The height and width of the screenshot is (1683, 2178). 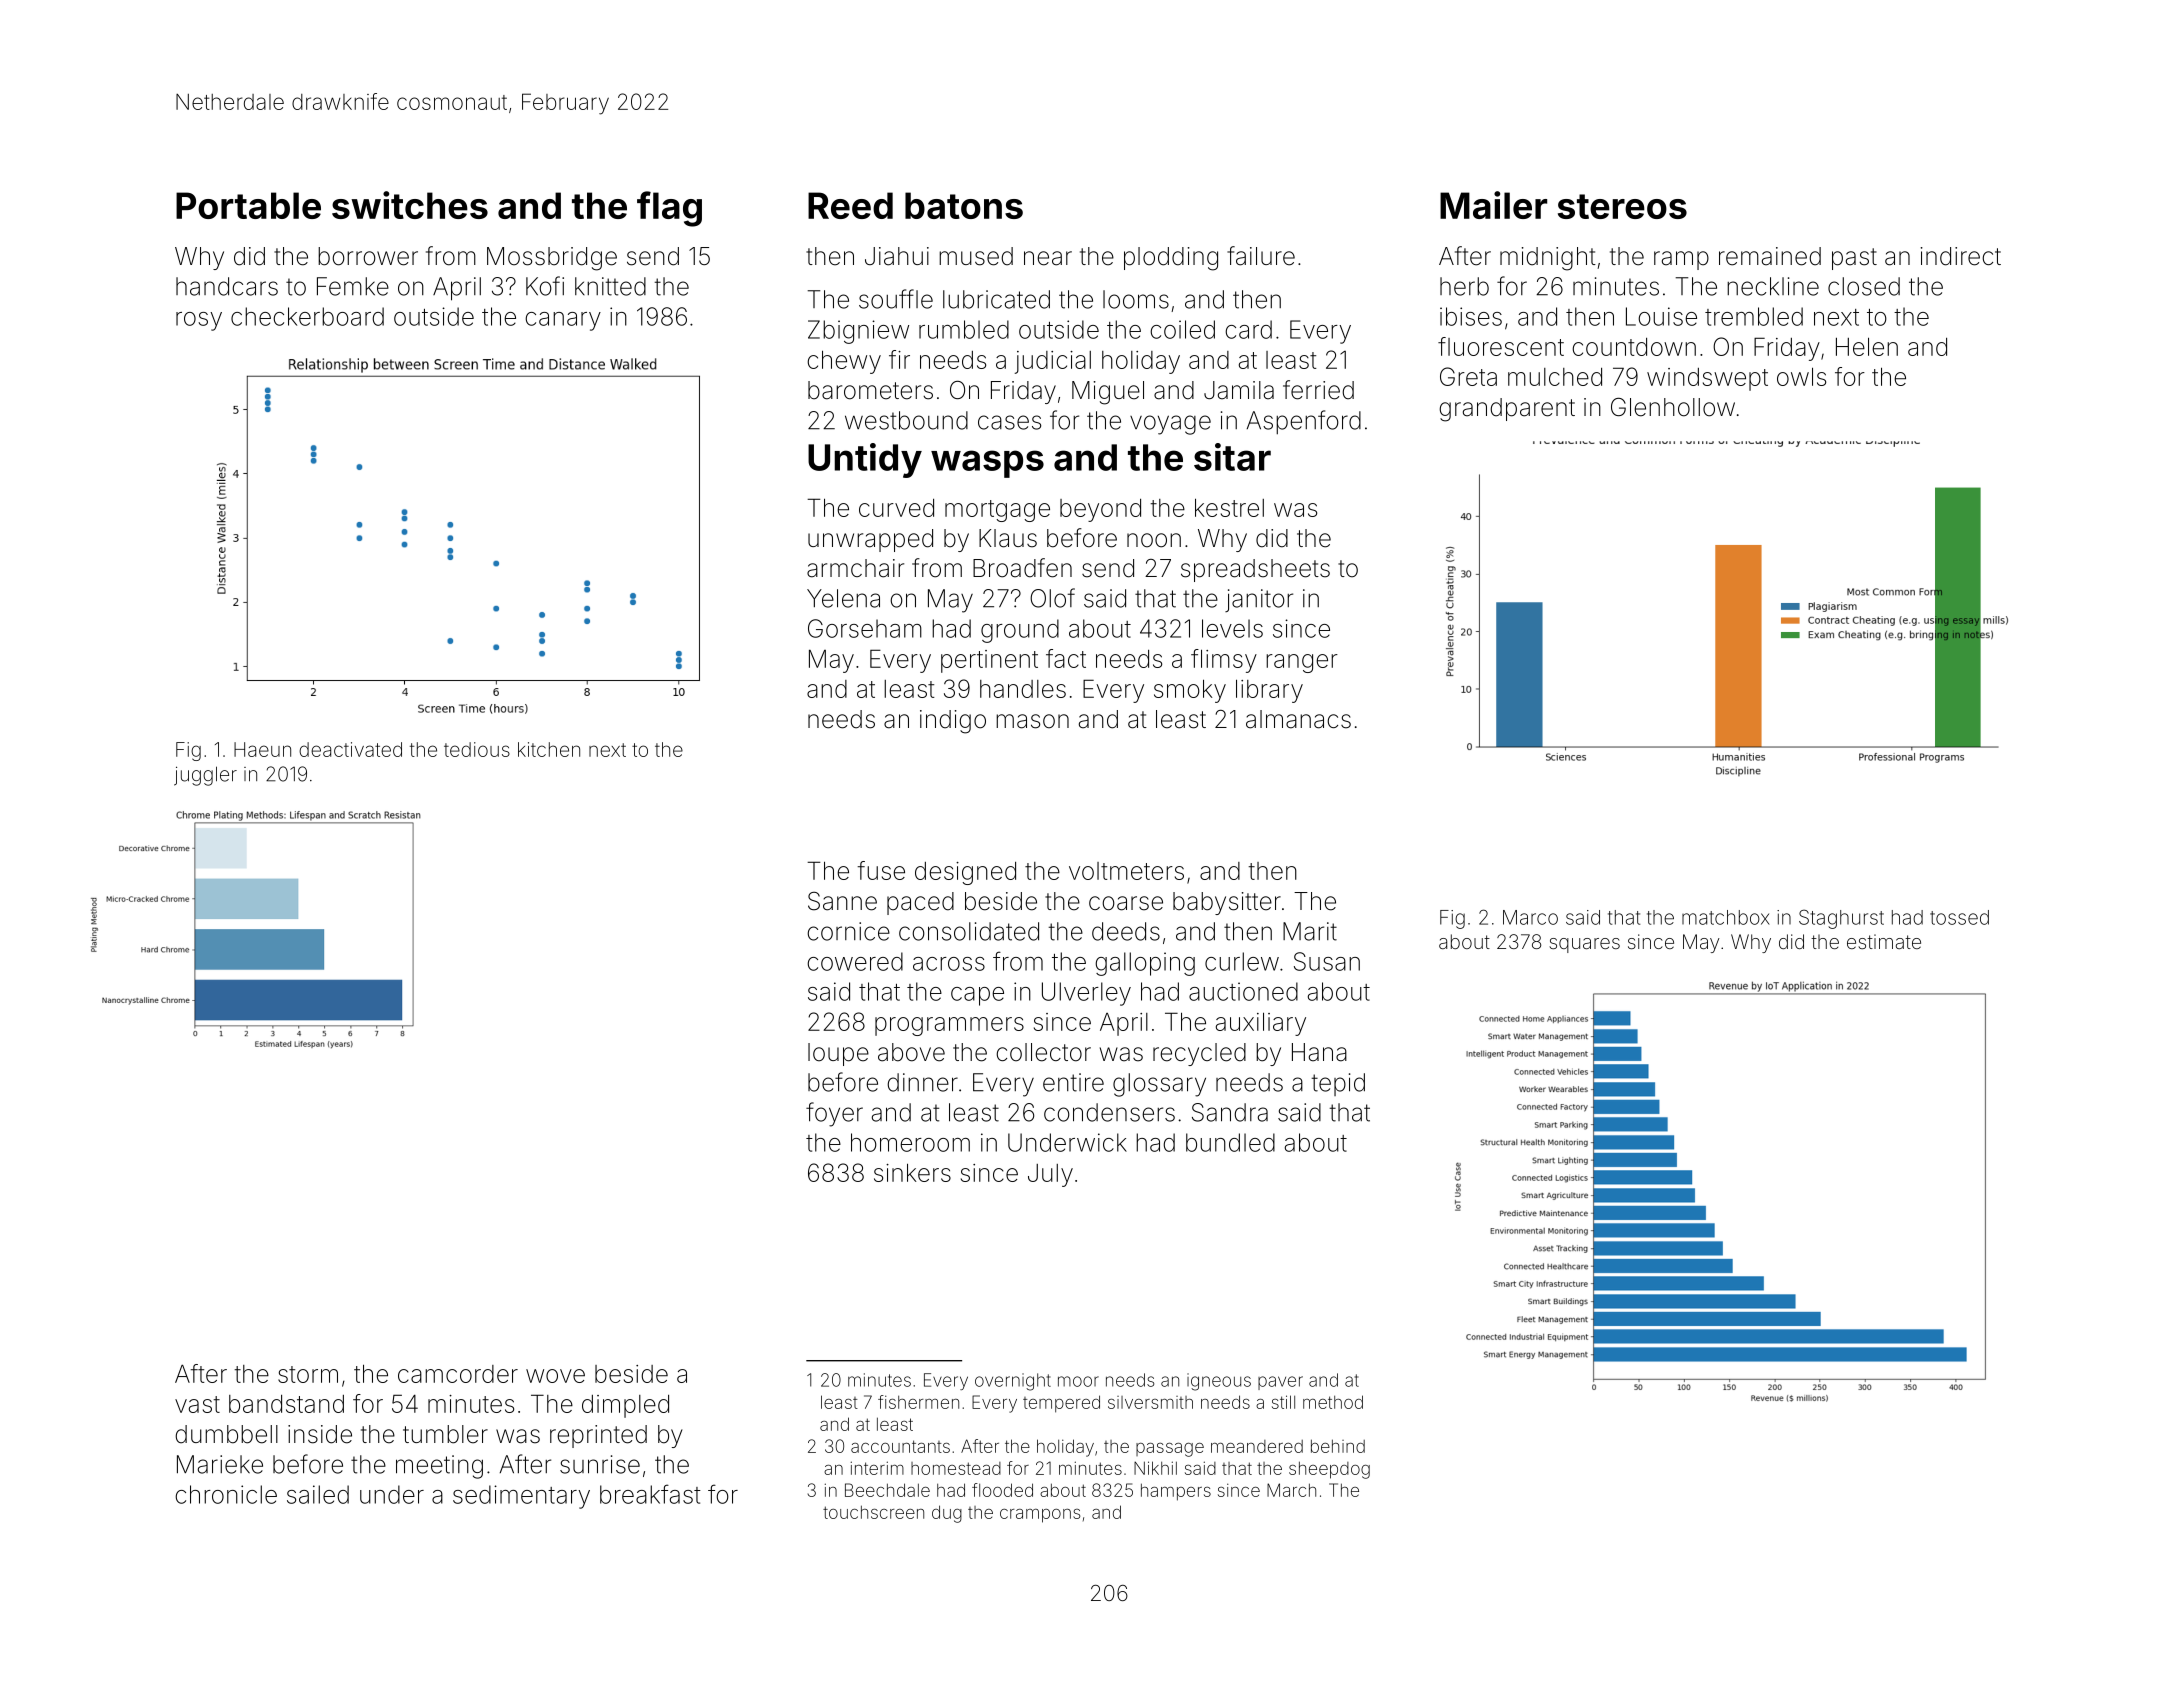 What do you see at coordinates (205, 776) in the screenshot?
I see `juggler` at bounding box center [205, 776].
